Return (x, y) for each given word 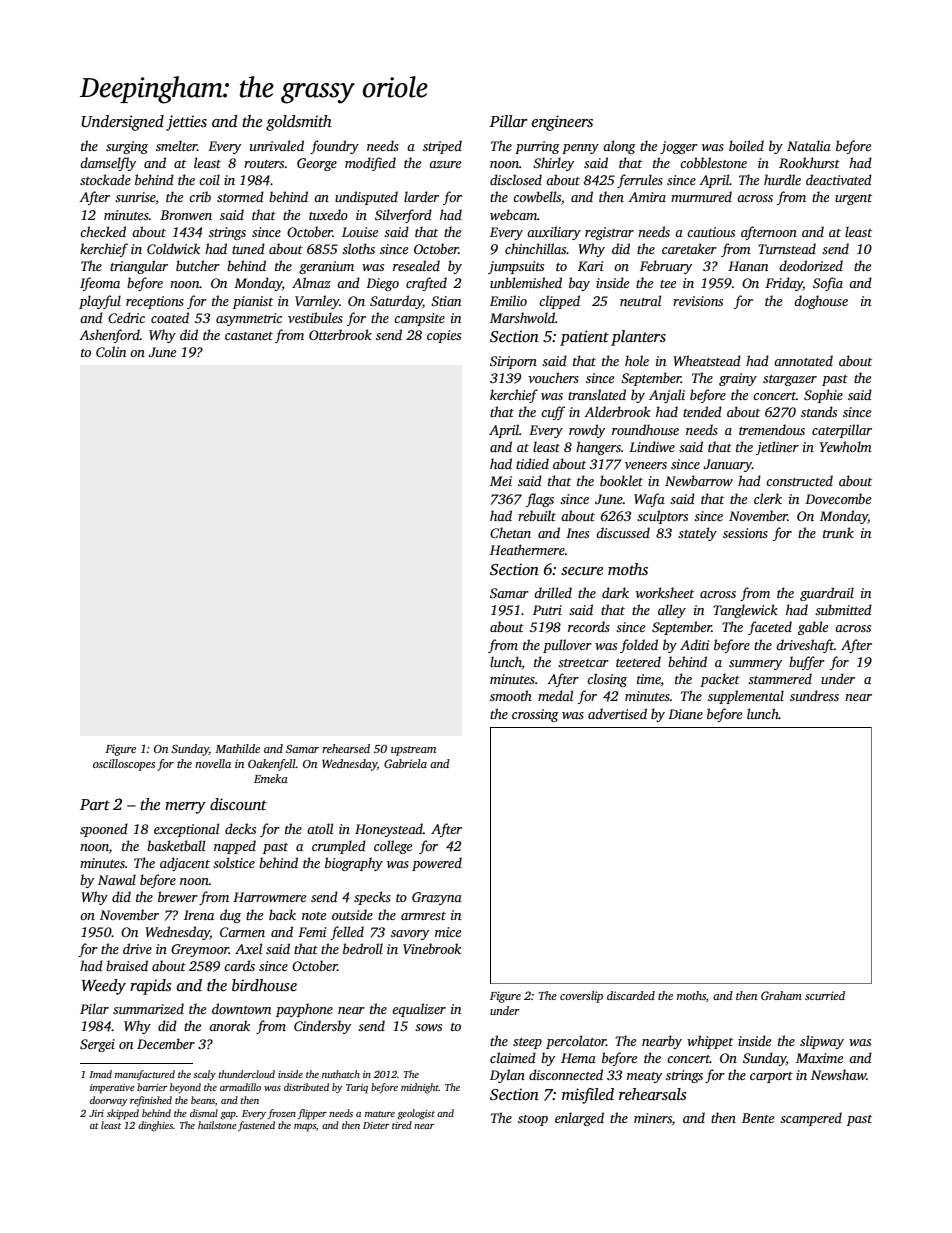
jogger (679, 147)
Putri (547, 610)
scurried (825, 995)
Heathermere (527, 549)
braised (127, 965)
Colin (111, 351)
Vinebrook (432, 948)
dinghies (155, 1126)
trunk (838, 532)
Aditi (694, 644)
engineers (562, 123)
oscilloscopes (124, 765)
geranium (326, 267)
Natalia (809, 145)
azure (445, 164)
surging (127, 147)
